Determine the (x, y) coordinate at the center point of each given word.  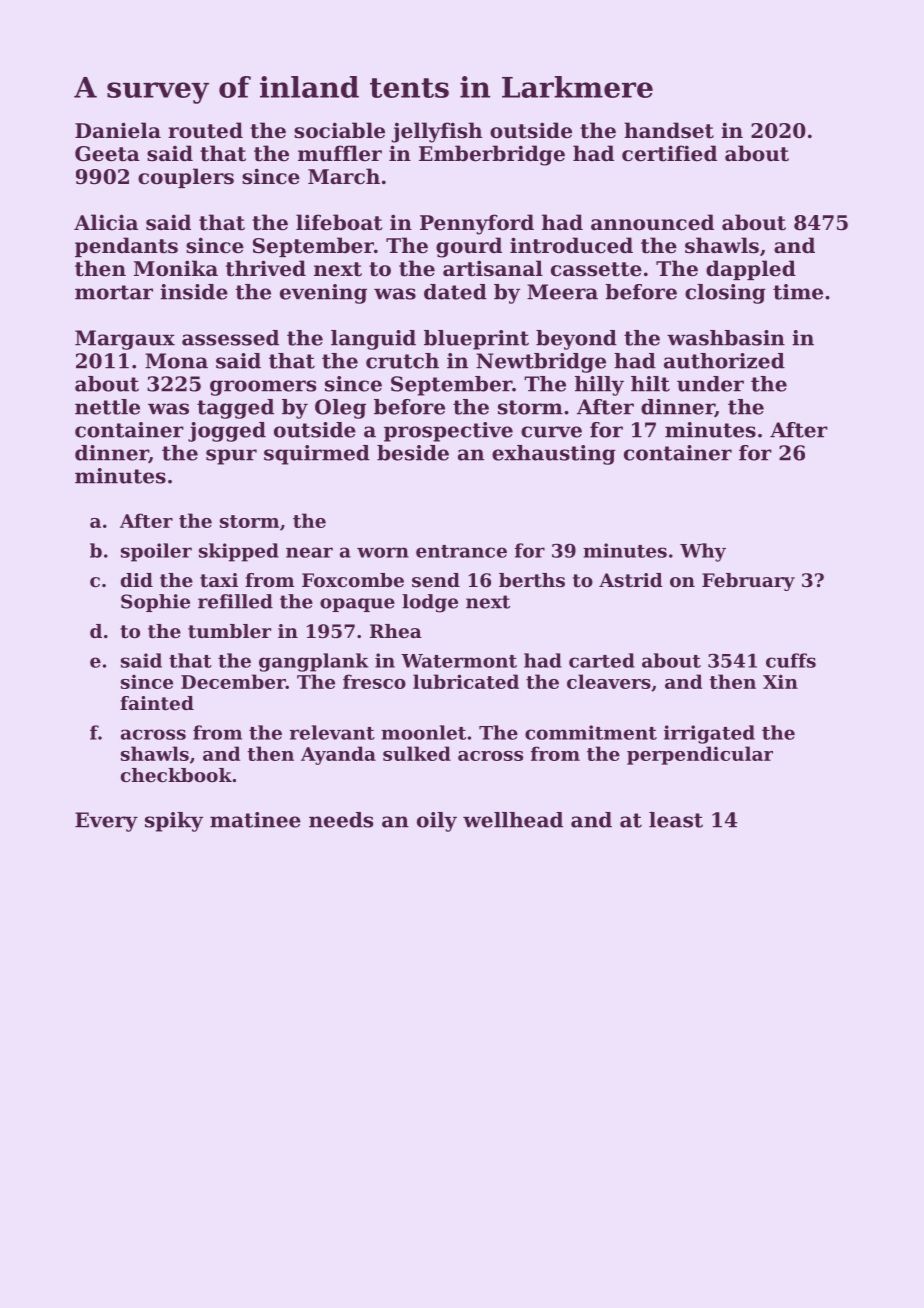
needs (341, 820)
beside (413, 453)
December (233, 681)
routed (205, 130)
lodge (430, 603)
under (710, 384)
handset (669, 130)
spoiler (156, 552)
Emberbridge (492, 155)
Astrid (631, 580)
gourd (469, 247)
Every (106, 822)
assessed (230, 338)
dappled (751, 270)
